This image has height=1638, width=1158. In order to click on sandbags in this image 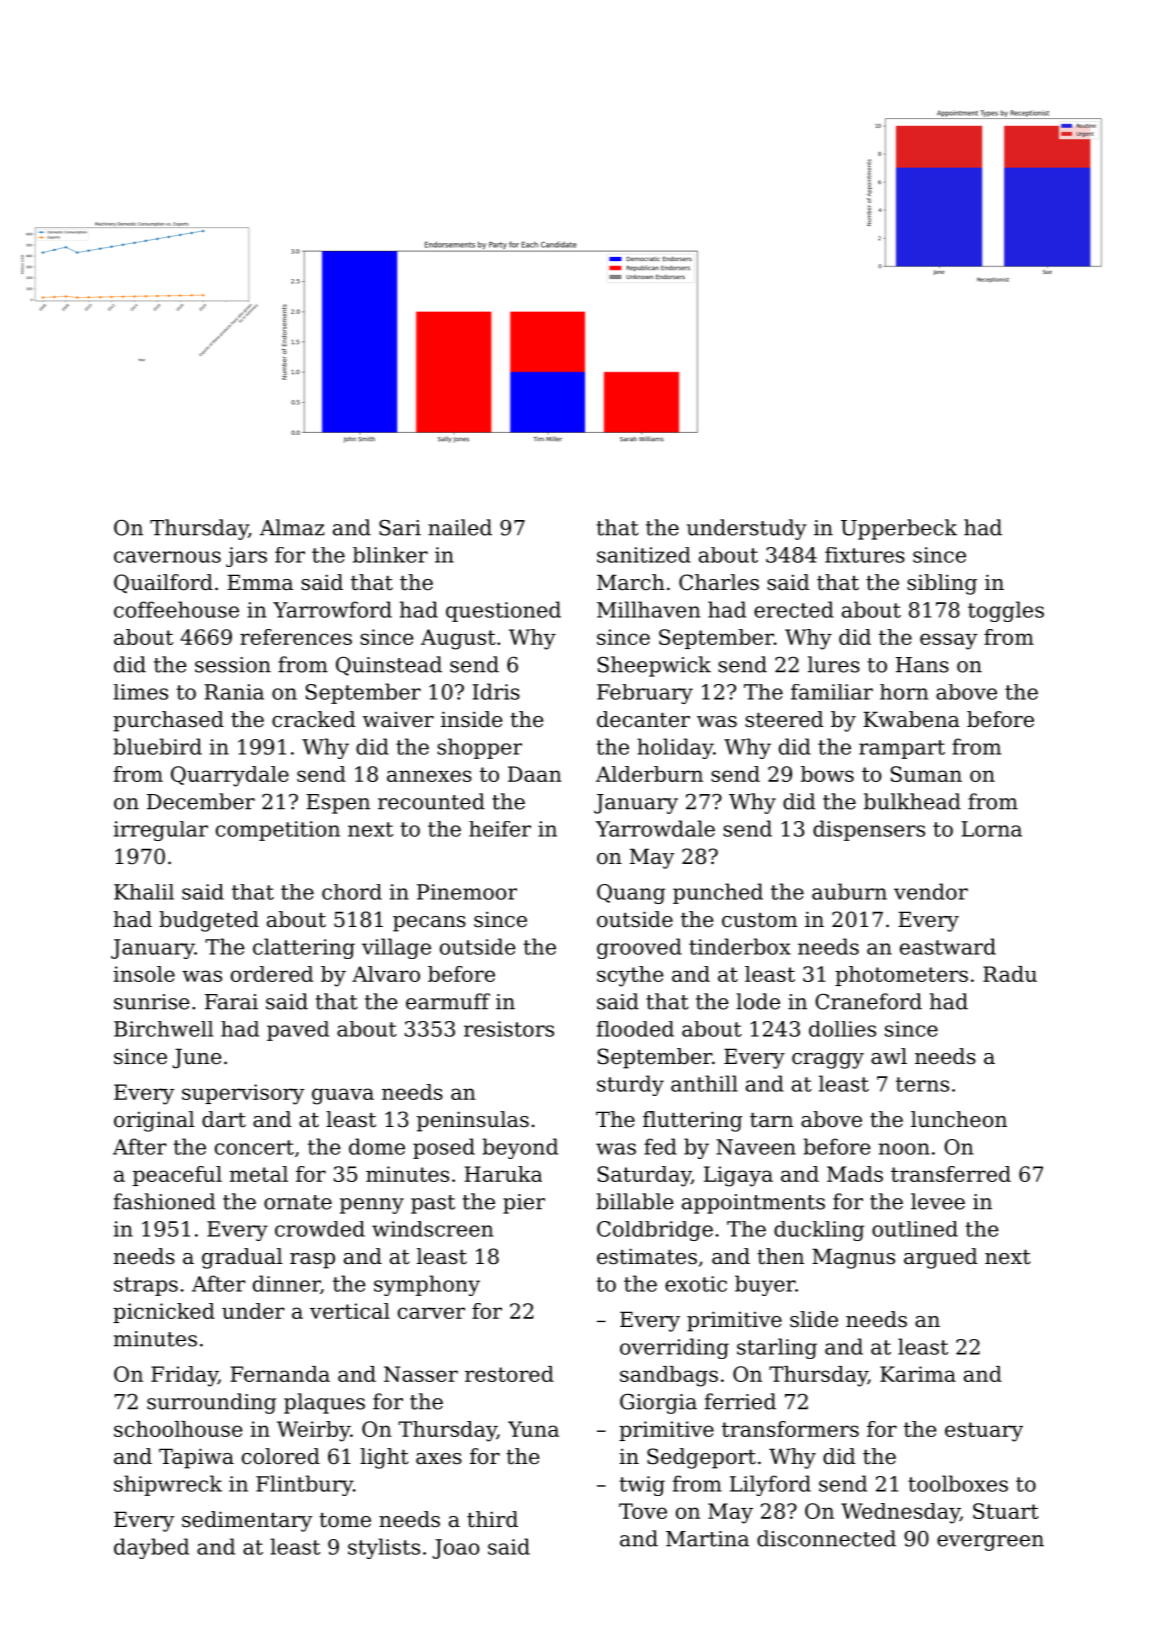, I will do `click(669, 1376)`.
